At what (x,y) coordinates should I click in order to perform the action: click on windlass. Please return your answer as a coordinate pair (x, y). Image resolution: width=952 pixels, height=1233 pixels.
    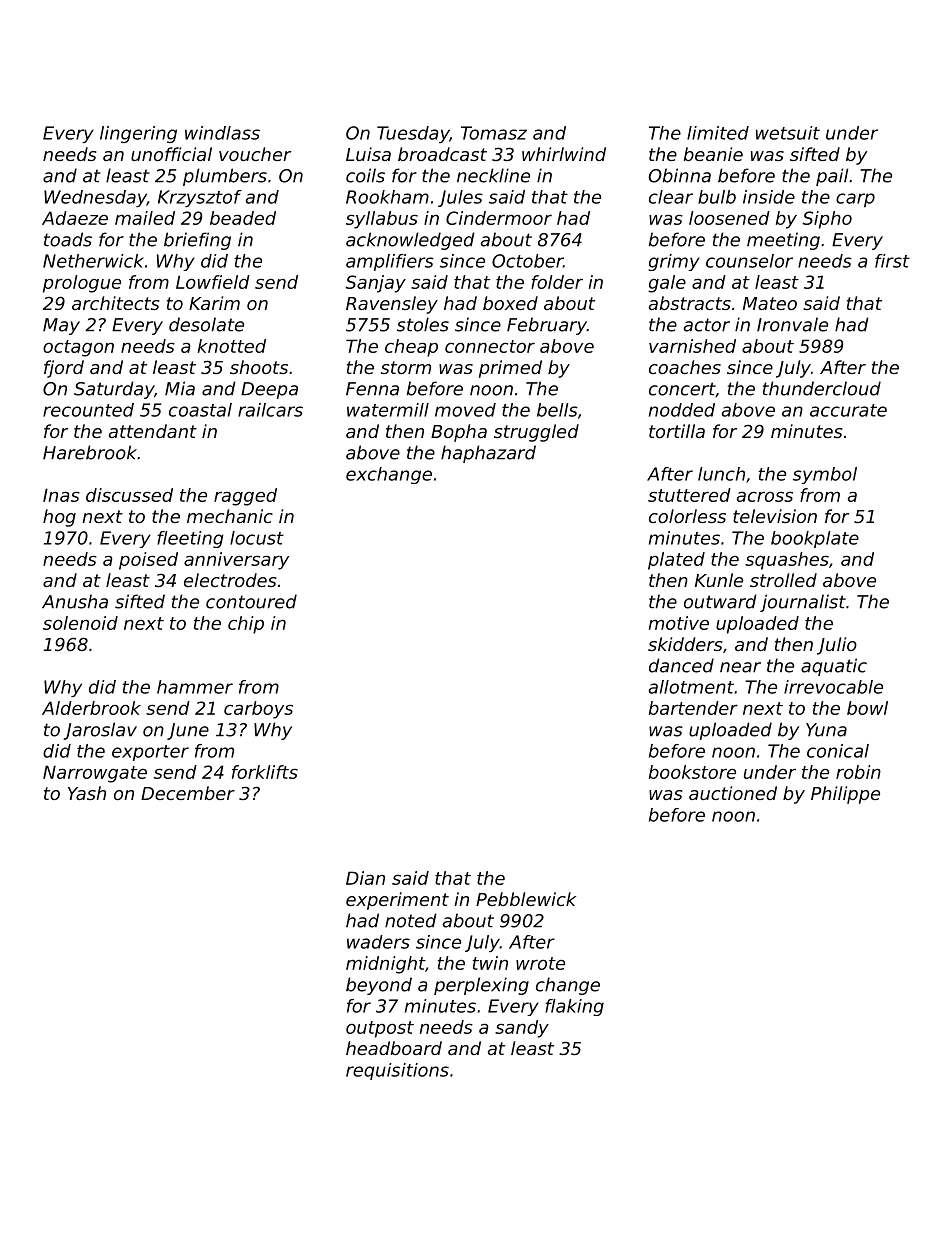
    Looking at the image, I should click on (222, 133).
